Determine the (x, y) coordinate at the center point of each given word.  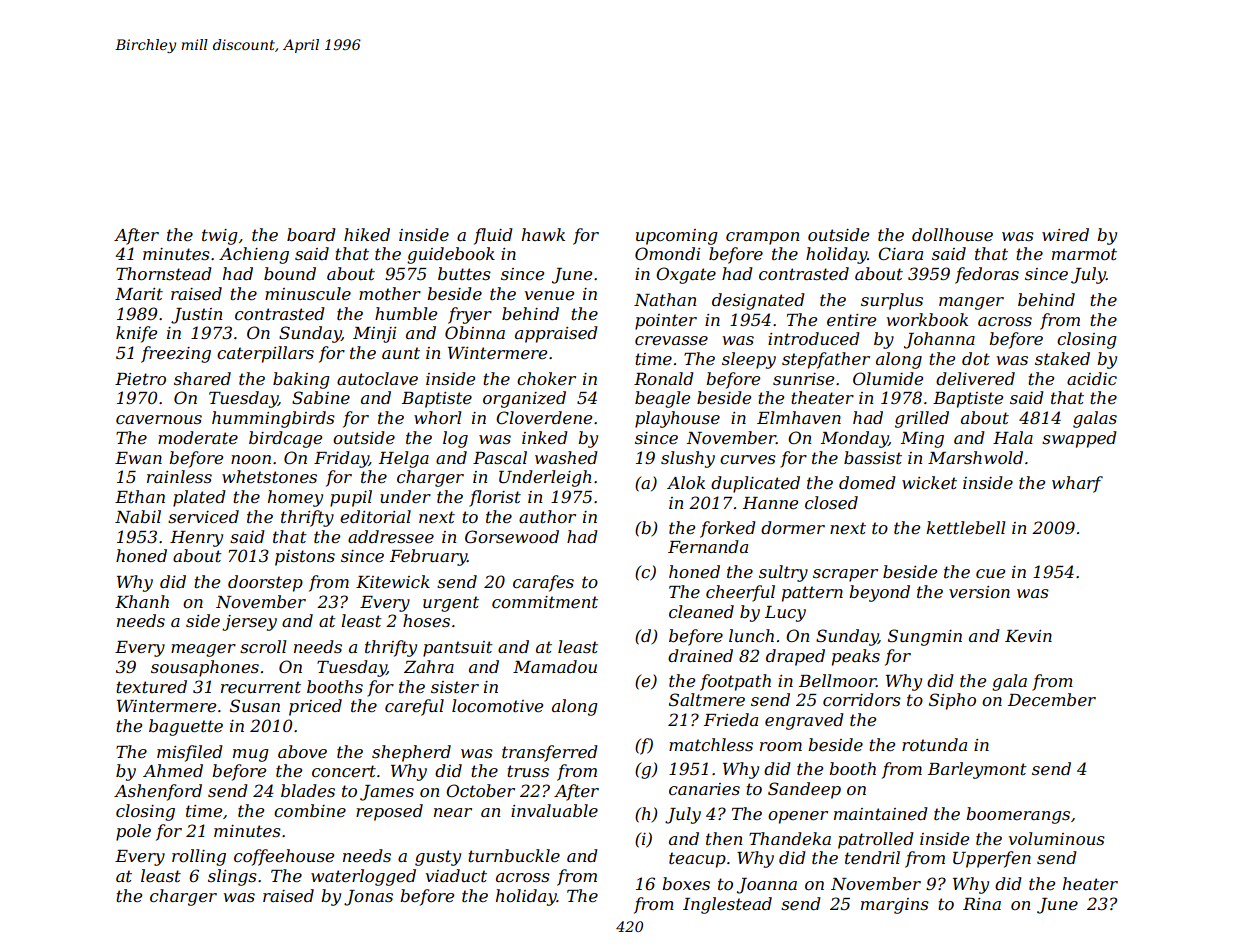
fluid (493, 236)
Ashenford (158, 792)
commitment (545, 602)
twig (220, 237)
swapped (1079, 439)
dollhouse (952, 234)
